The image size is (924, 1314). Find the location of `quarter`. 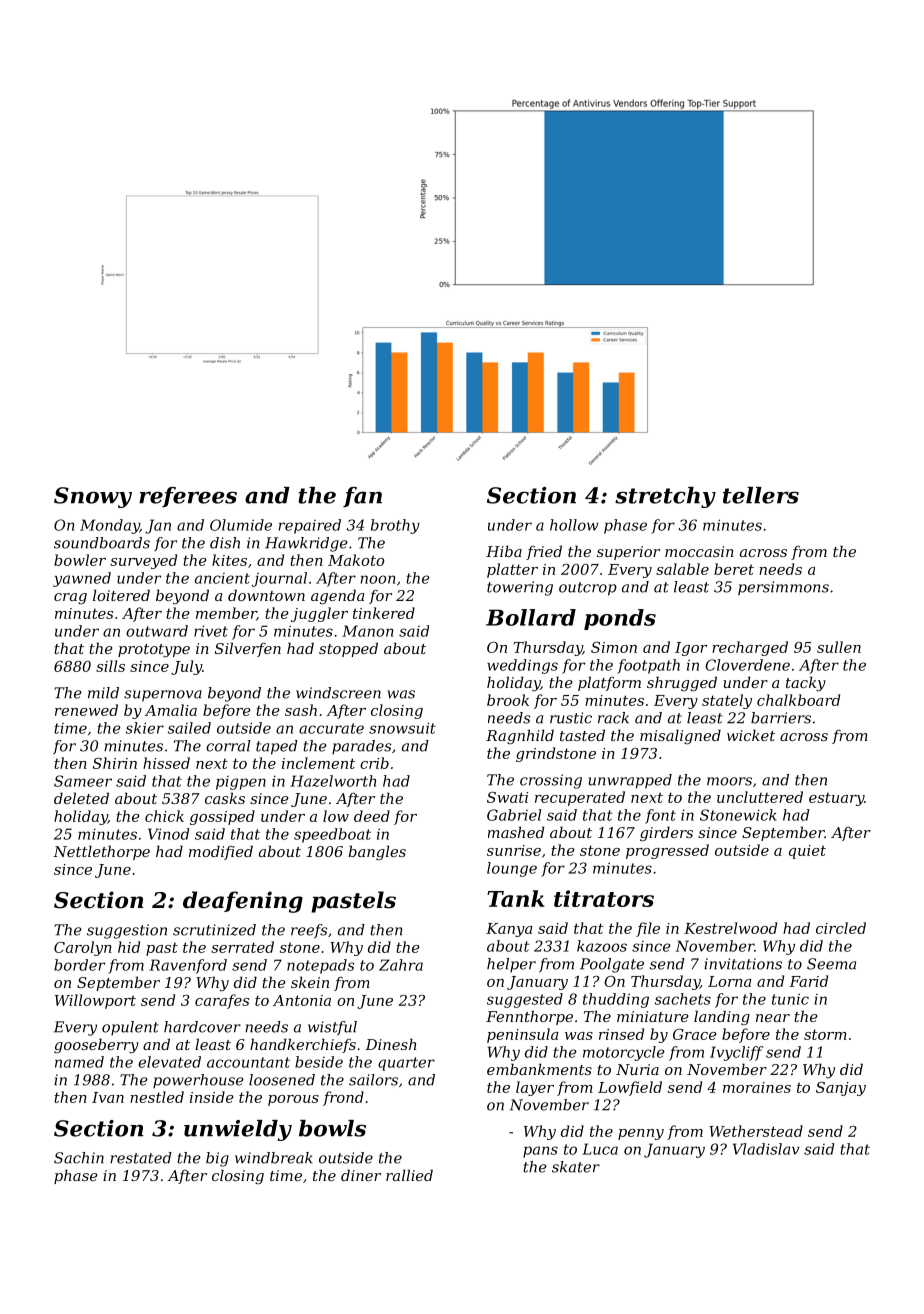

quarter is located at coordinates (406, 1064).
